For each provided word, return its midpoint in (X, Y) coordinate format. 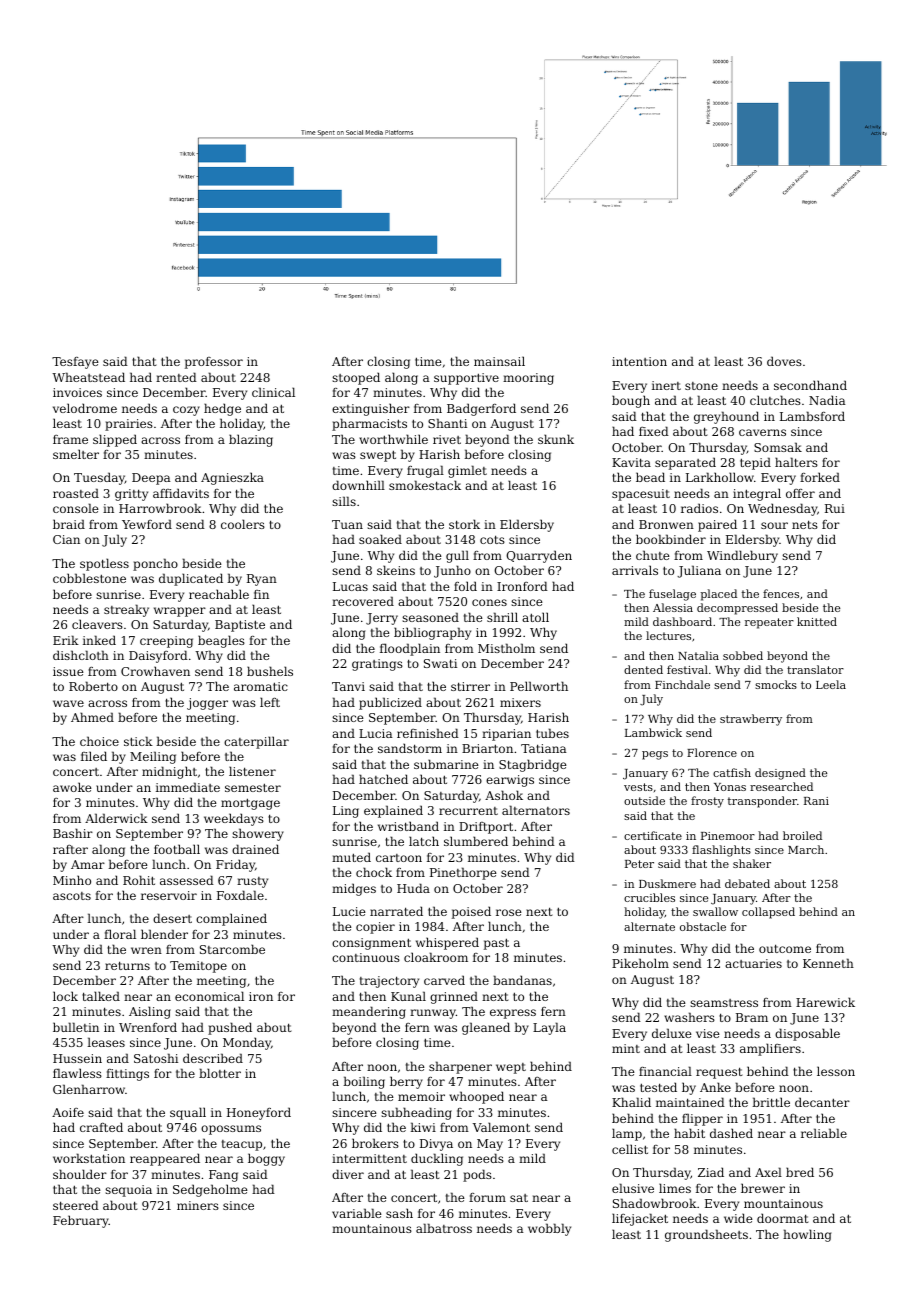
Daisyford (158, 656)
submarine (446, 764)
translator (815, 669)
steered (76, 1205)
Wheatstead (88, 377)
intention (639, 361)
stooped (356, 378)
